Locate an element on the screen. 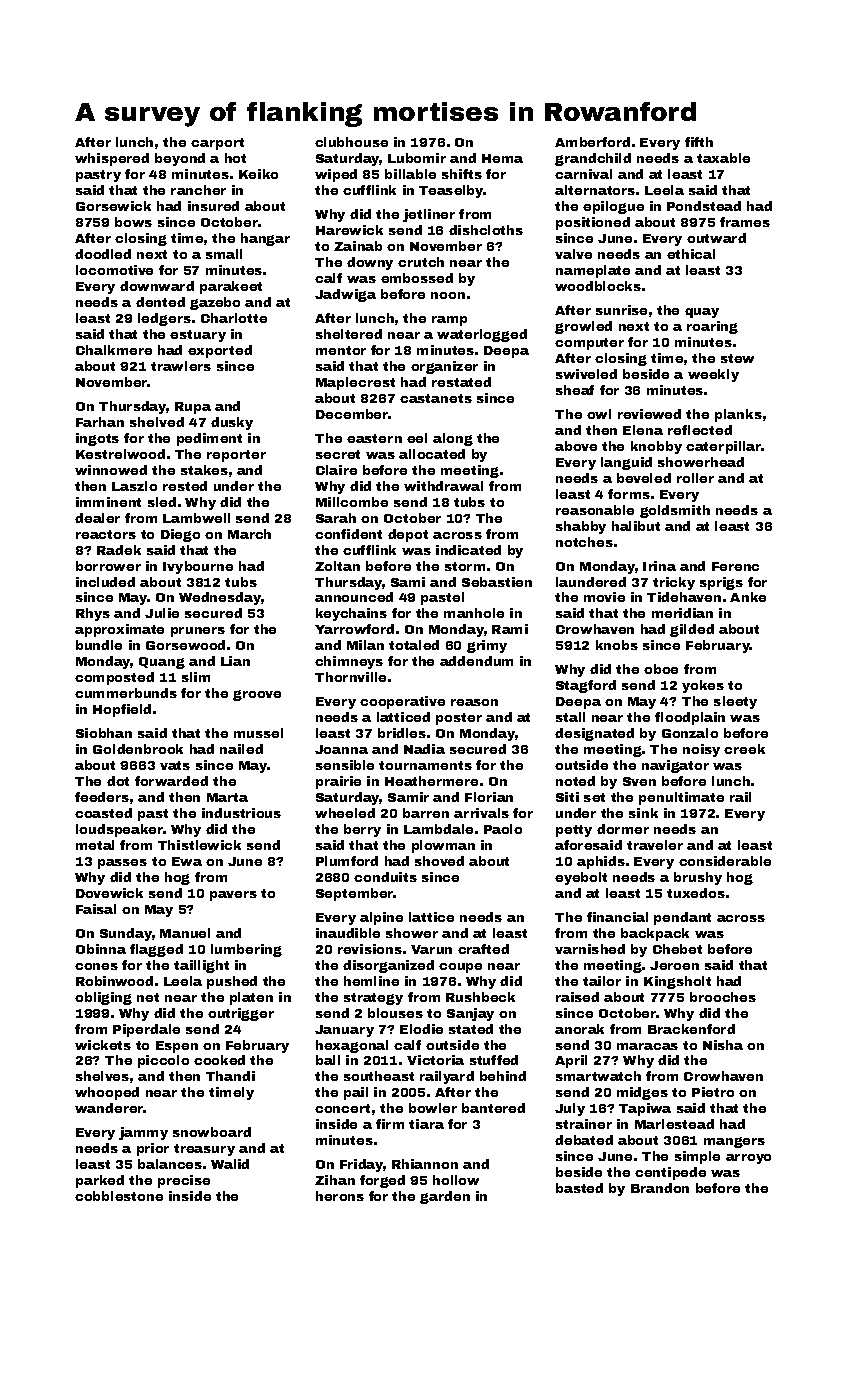 Image resolution: width=849 pixels, height=1400 pixels. carport is located at coordinates (217, 144).
